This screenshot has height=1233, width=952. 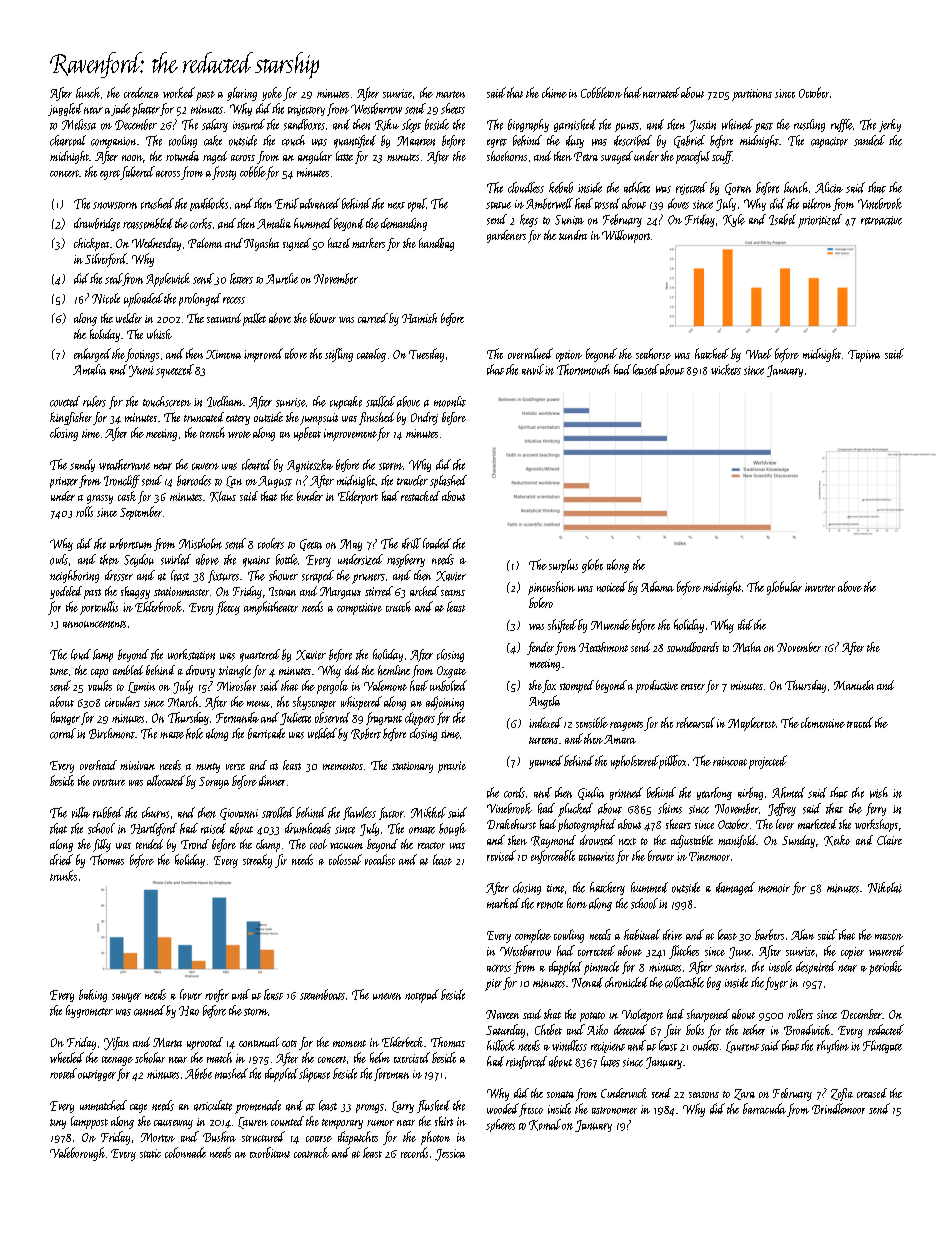 I want to click on Jessica, so click(x=450, y=1155).
